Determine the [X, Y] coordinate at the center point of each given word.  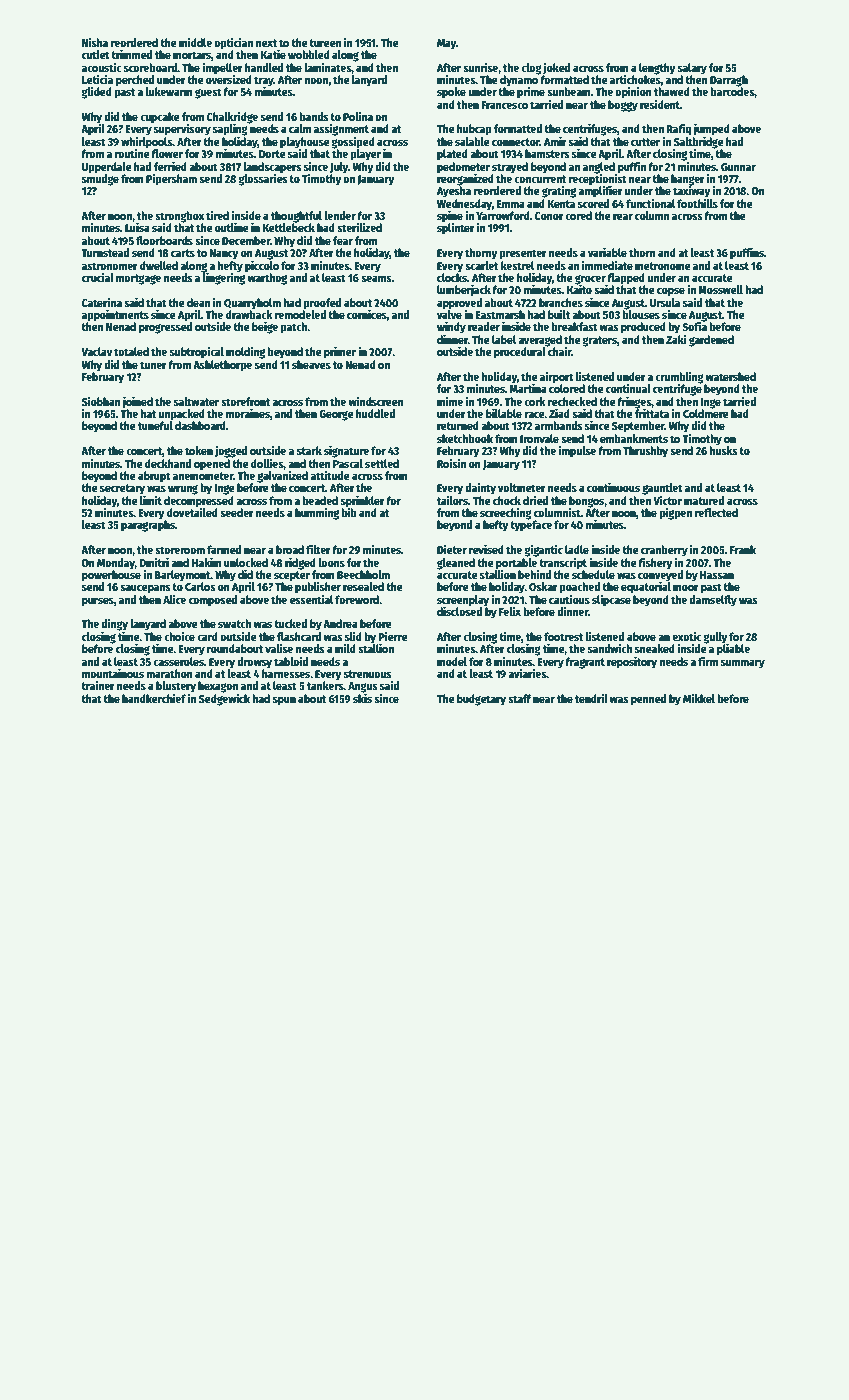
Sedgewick [224, 700]
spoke [451, 93]
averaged [540, 341]
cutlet [96, 54]
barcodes [732, 91]
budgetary [481, 700]
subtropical [197, 353]
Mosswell [720, 289]
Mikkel [699, 698]
